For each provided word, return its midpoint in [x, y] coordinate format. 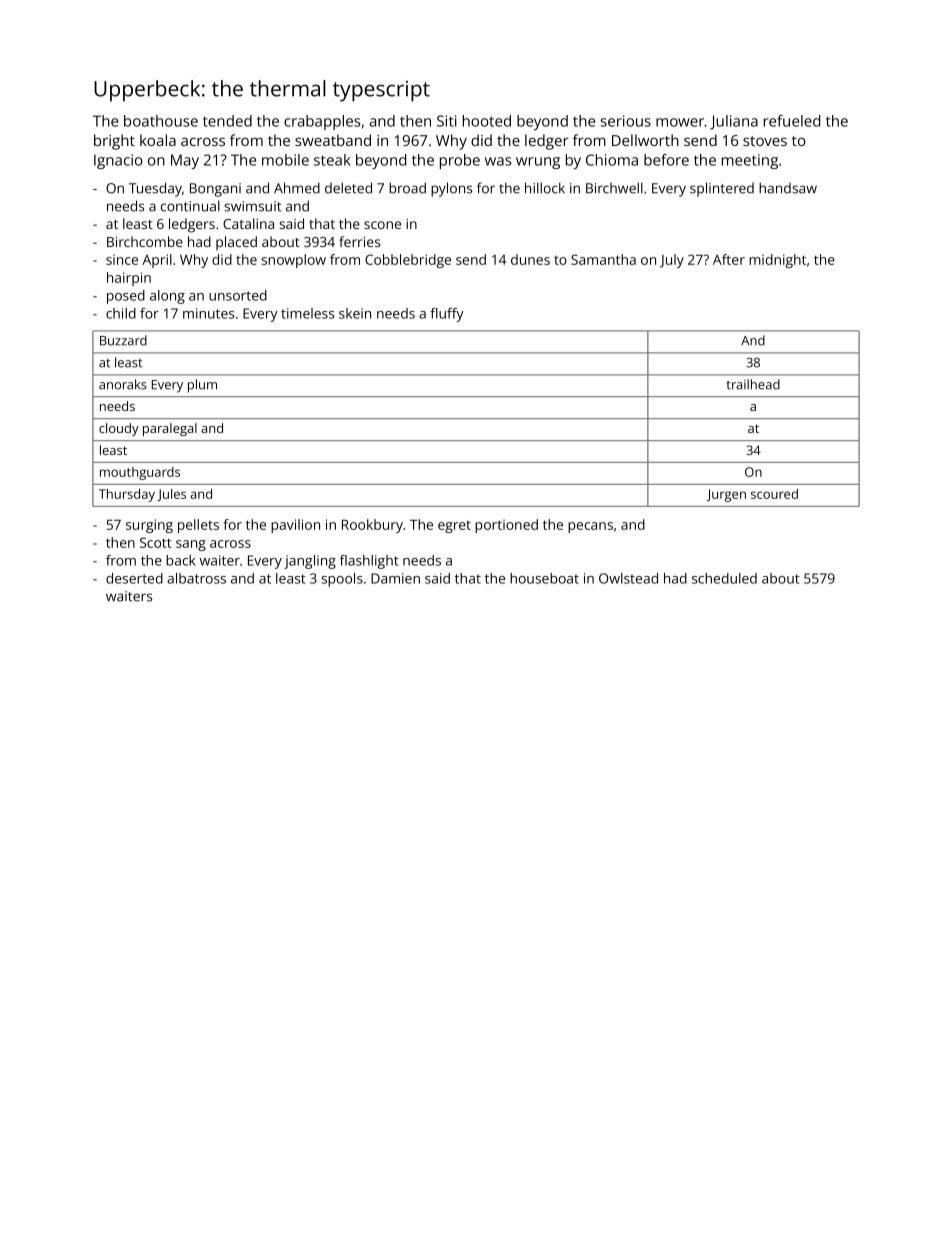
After [729, 259]
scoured [774, 494]
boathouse [161, 121]
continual [190, 206]
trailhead [753, 384]
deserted [134, 578]
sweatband [333, 140]
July [672, 261]
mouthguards [140, 473]
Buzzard [123, 340]
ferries [359, 241]
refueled [792, 121]
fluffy [447, 315]
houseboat [544, 578]
